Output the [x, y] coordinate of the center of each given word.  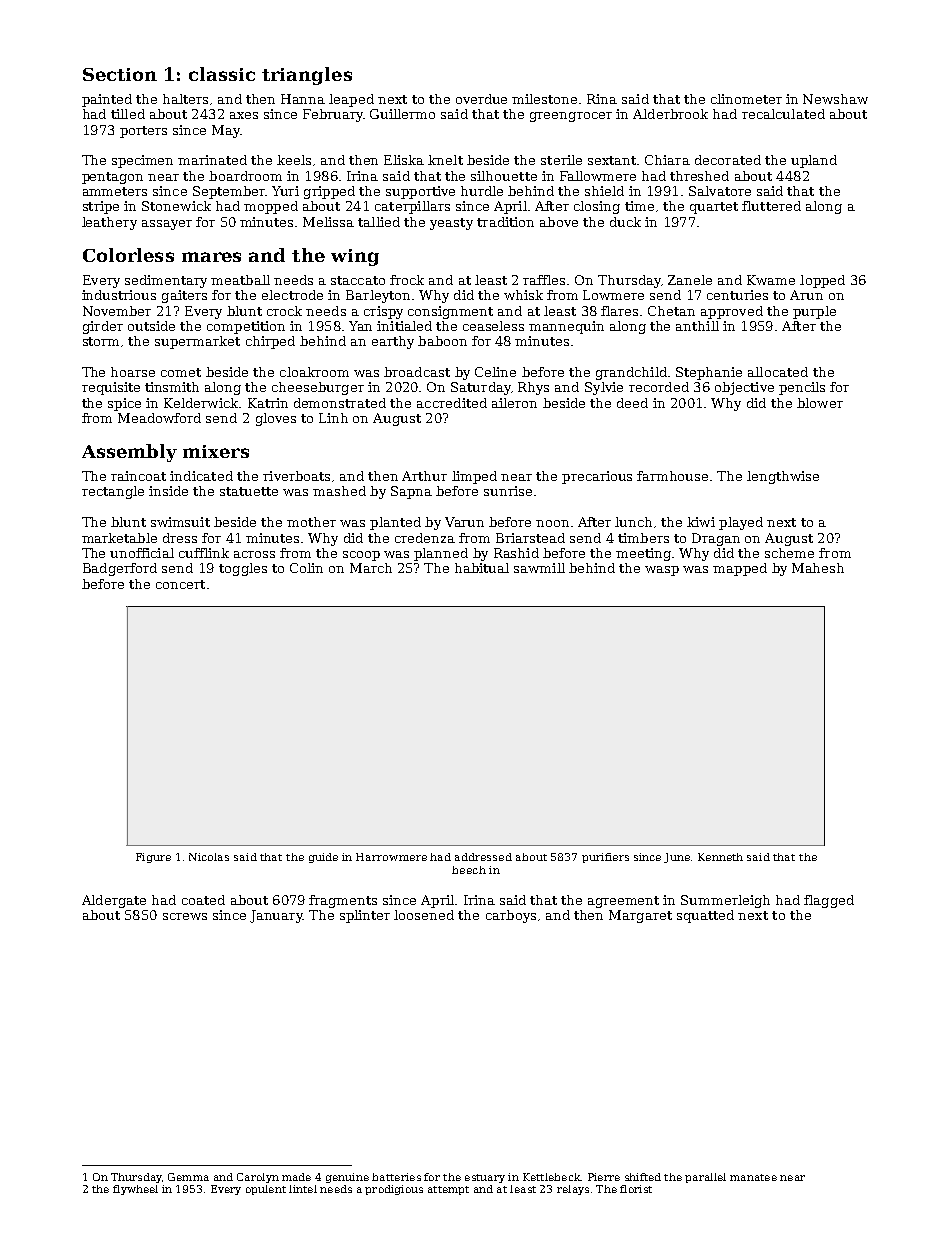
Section [120, 74]
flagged [829, 901]
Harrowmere [391, 857]
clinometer [746, 99]
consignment [450, 312]
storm [101, 341]
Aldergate [114, 901]
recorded [659, 387]
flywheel [135, 1190]
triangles [307, 76]
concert [180, 584]
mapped [740, 569]
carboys [511, 916]
